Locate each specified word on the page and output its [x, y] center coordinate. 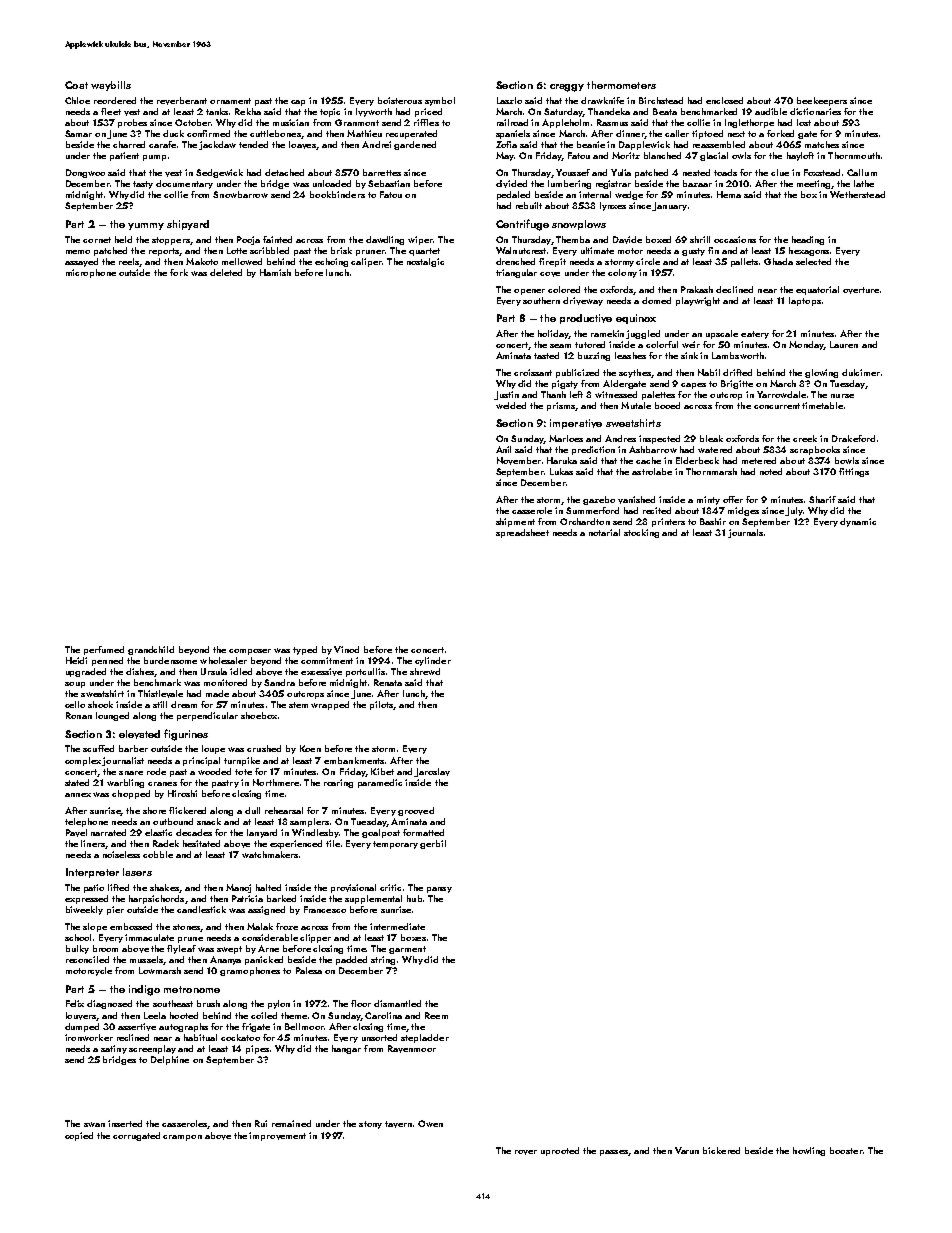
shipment [515, 522]
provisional [353, 888]
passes [614, 1153]
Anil [503, 449]
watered [715, 449]
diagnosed [109, 1004]
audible [771, 111]
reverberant [182, 101]
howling [809, 1151]
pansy [439, 890]
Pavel [76, 833]
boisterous [400, 100]
